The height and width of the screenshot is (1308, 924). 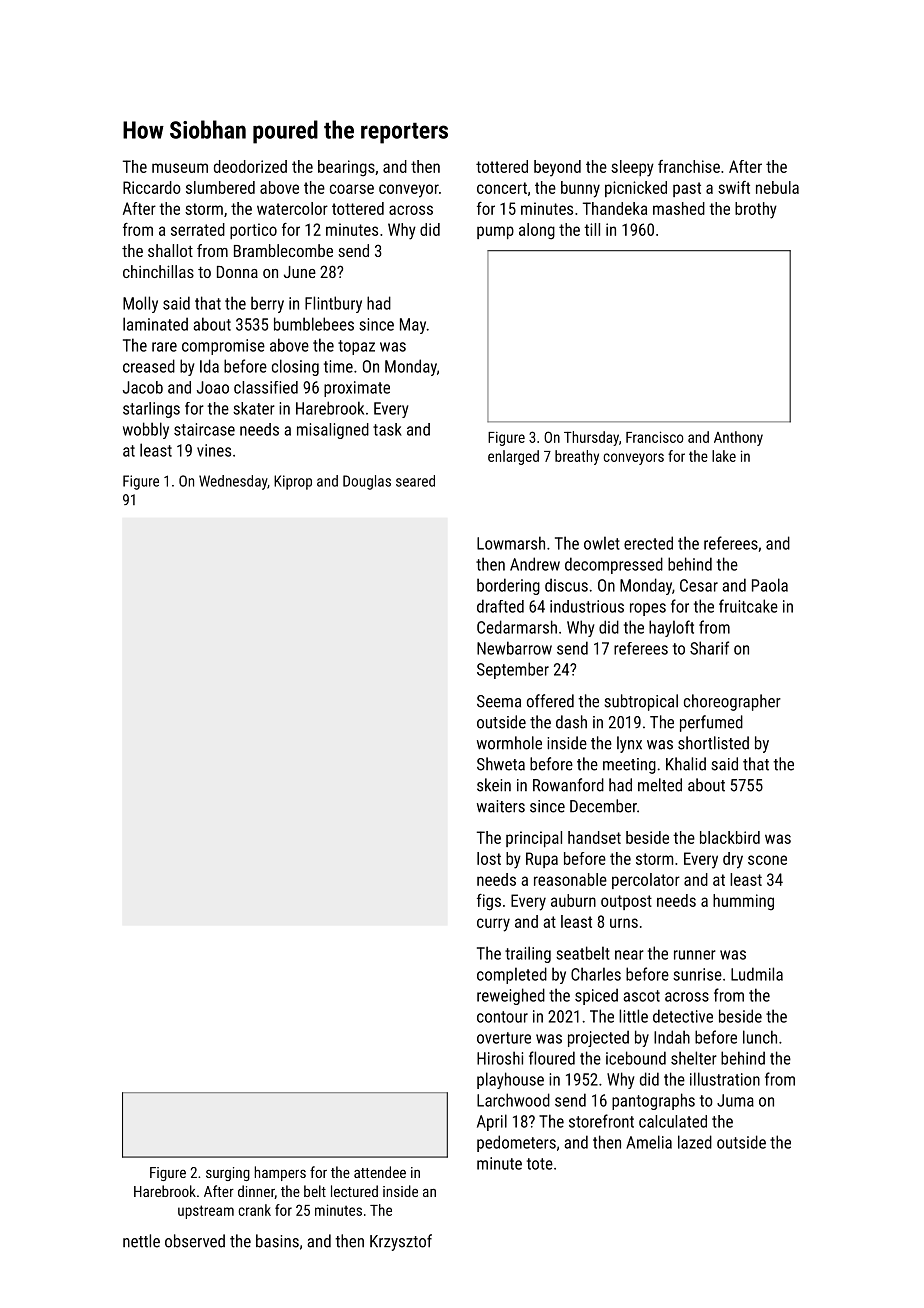 I want to click on Joao, so click(x=213, y=387).
